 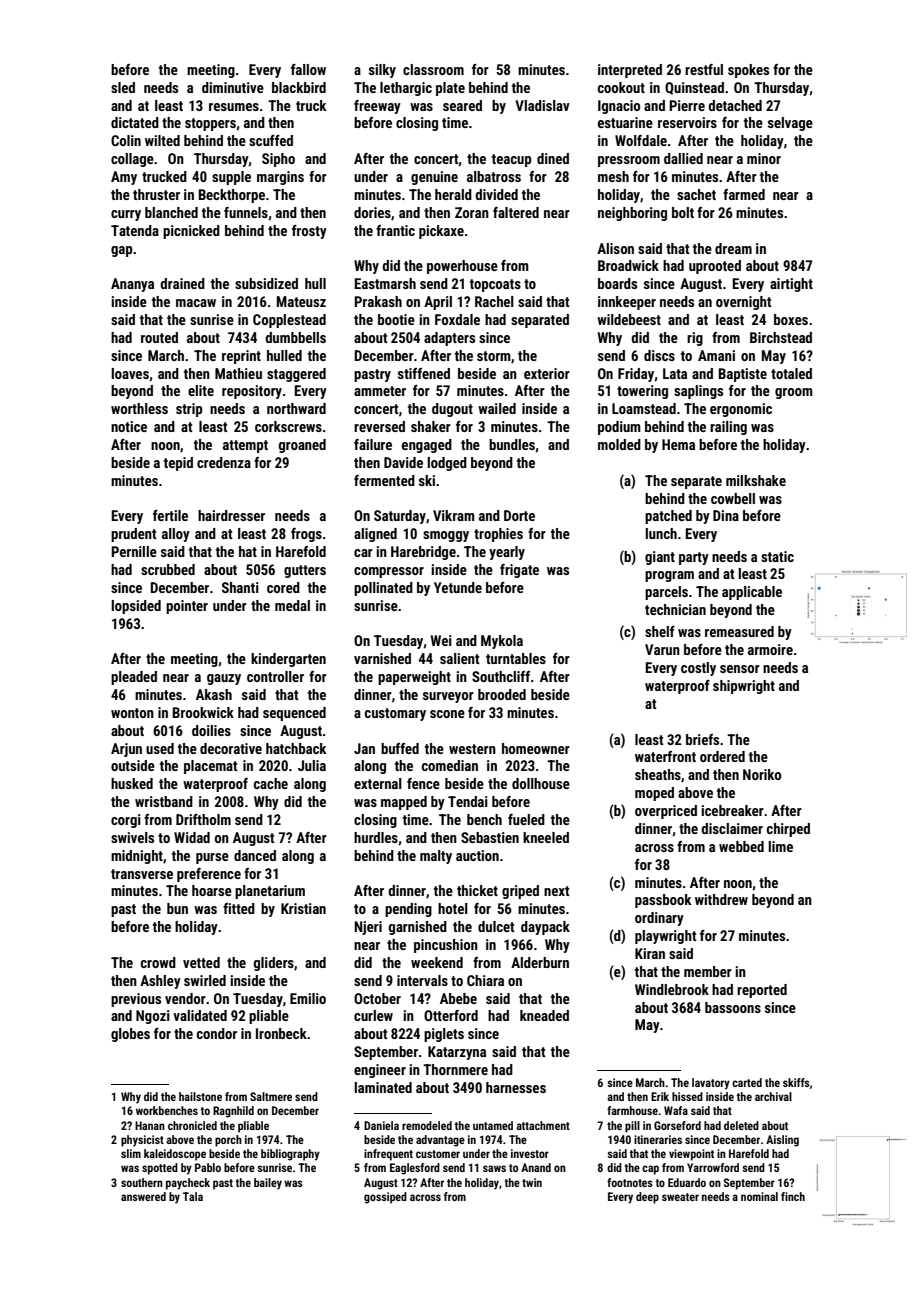 What do you see at coordinates (532, 1182) in the image?
I see `twin` at bounding box center [532, 1182].
